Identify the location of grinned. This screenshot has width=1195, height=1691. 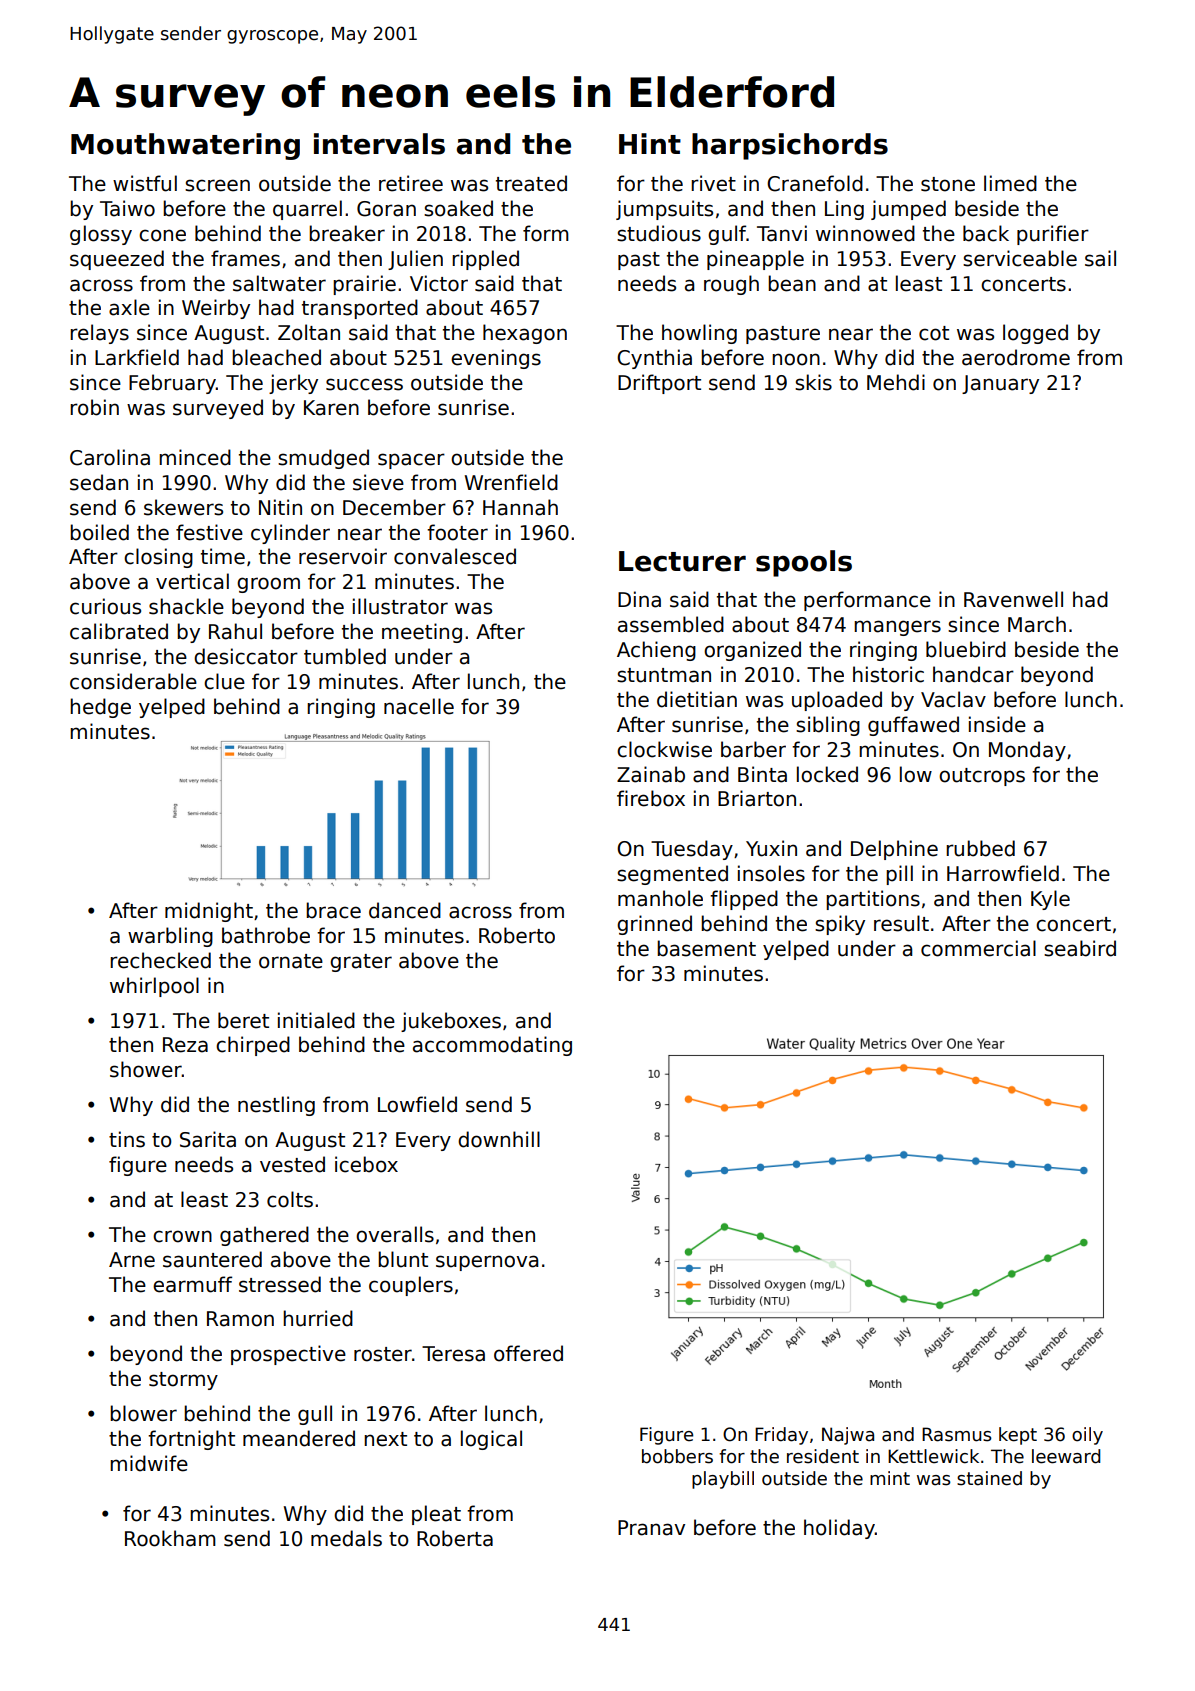
(654, 925).
